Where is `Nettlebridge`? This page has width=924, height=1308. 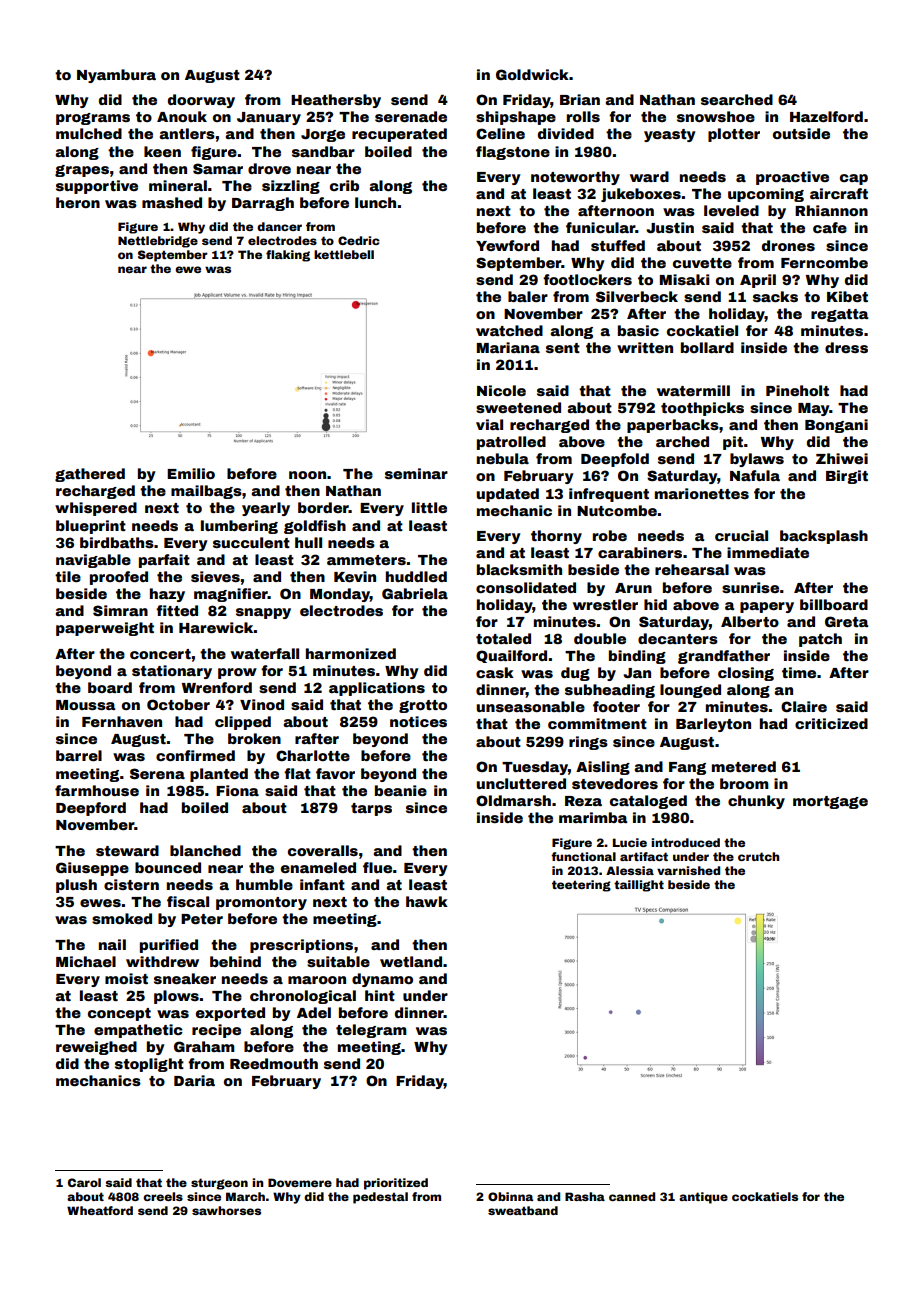 Nettlebridge is located at coordinates (158, 242).
